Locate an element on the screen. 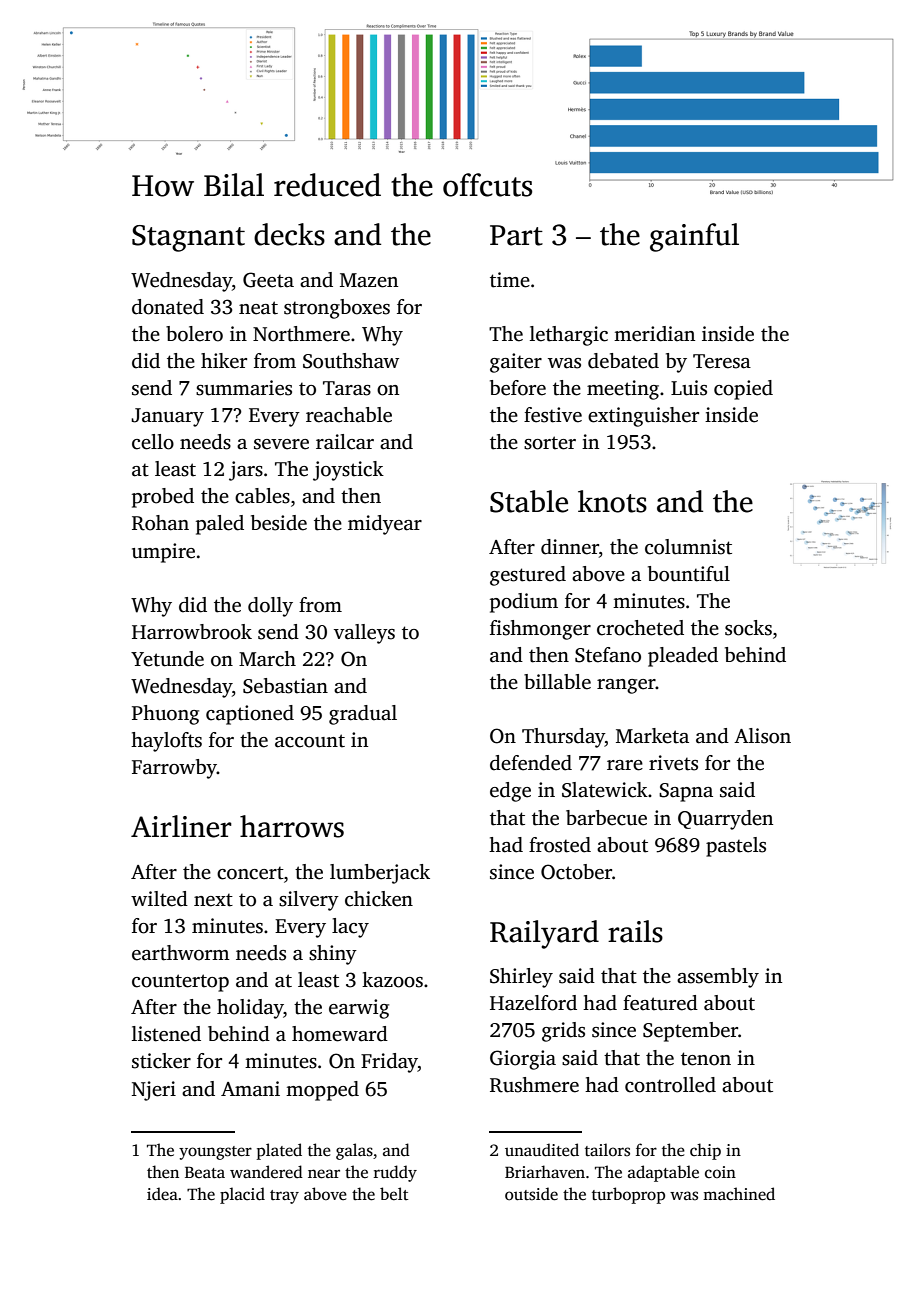 This screenshot has height=1311, width=924. Northmere is located at coordinates (301, 334).
